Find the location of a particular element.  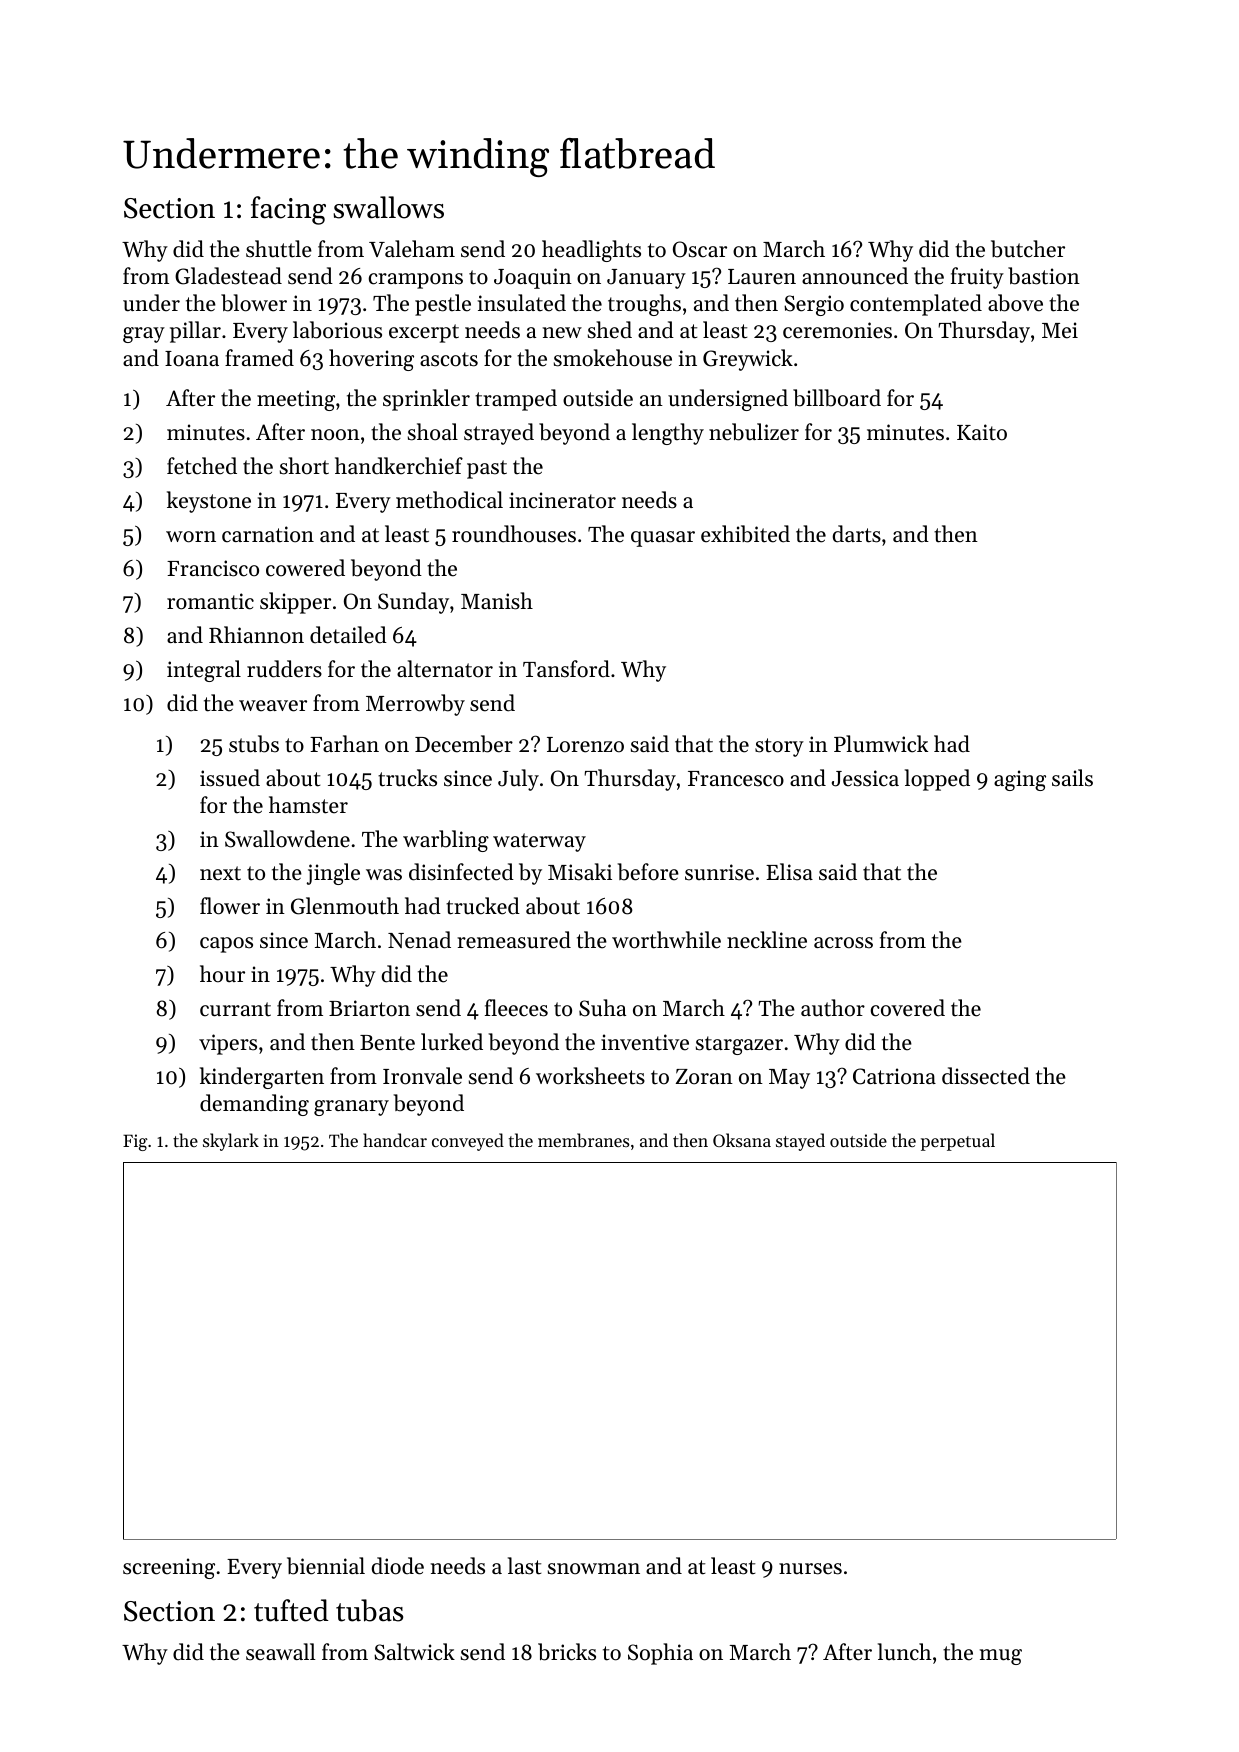

gray is located at coordinates (144, 335).
